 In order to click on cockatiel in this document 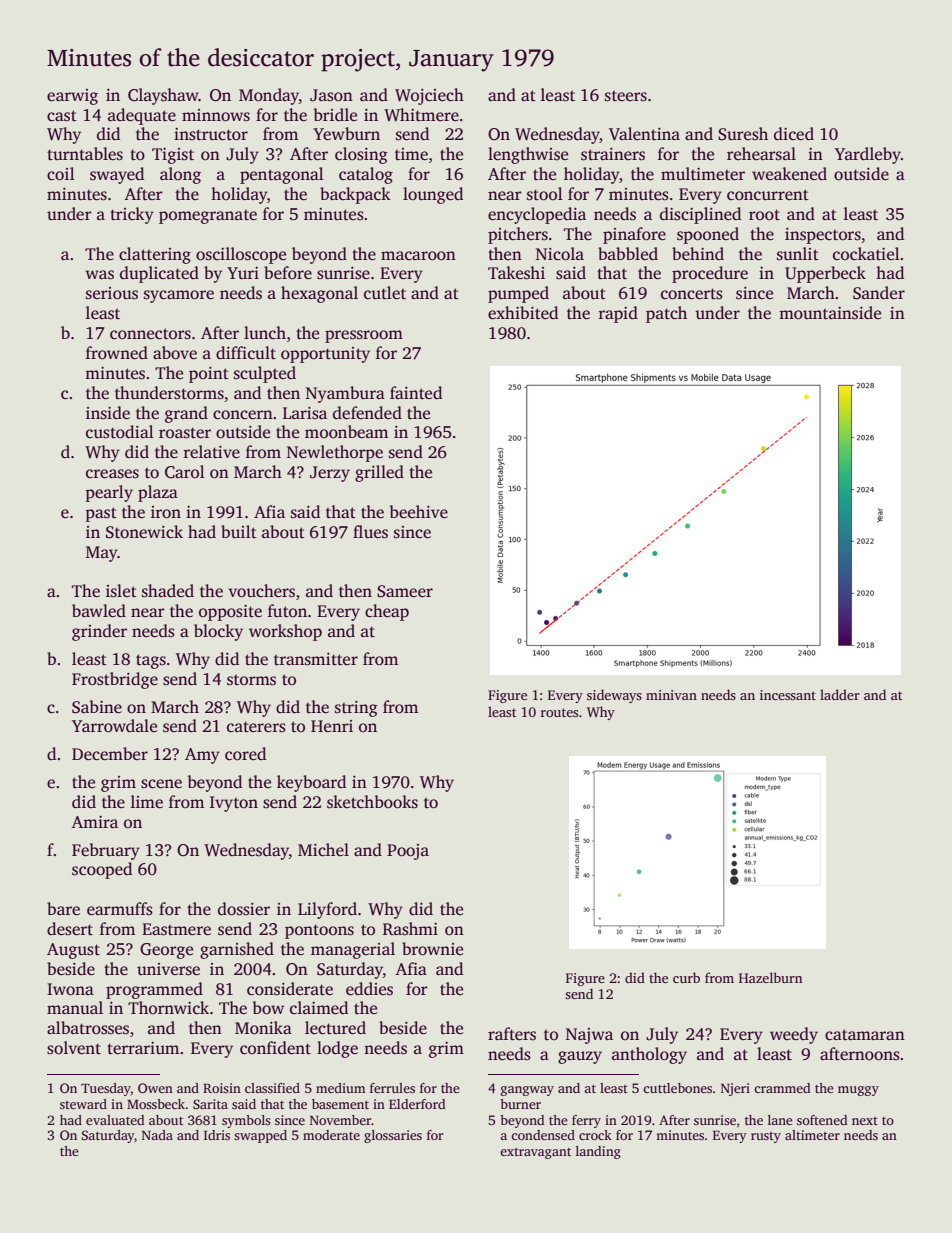, I will do `click(866, 254)`.
